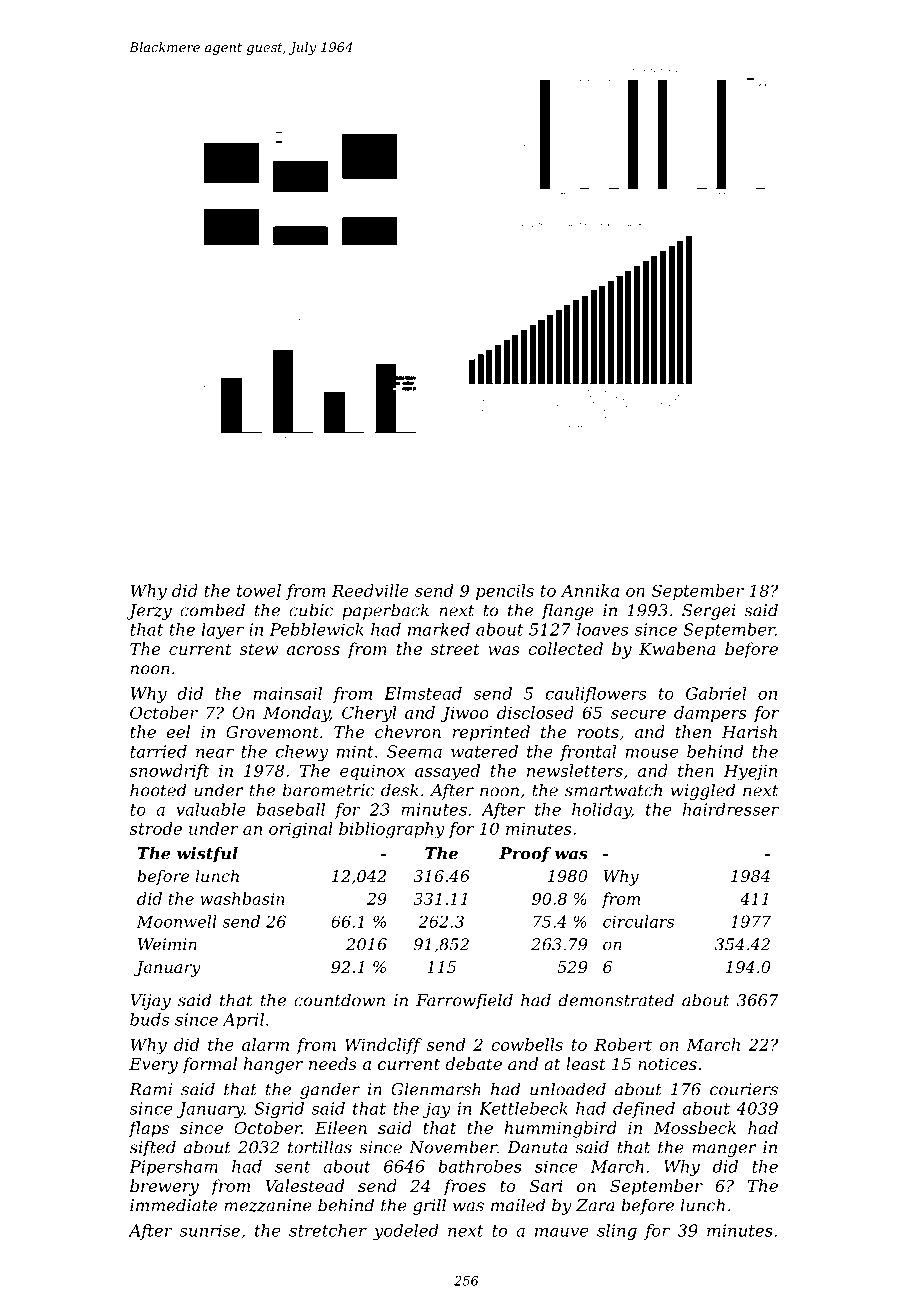 Image resolution: width=908 pixels, height=1316 pixels. What do you see at coordinates (638, 921) in the screenshot?
I see `circulars` at bounding box center [638, 921].
